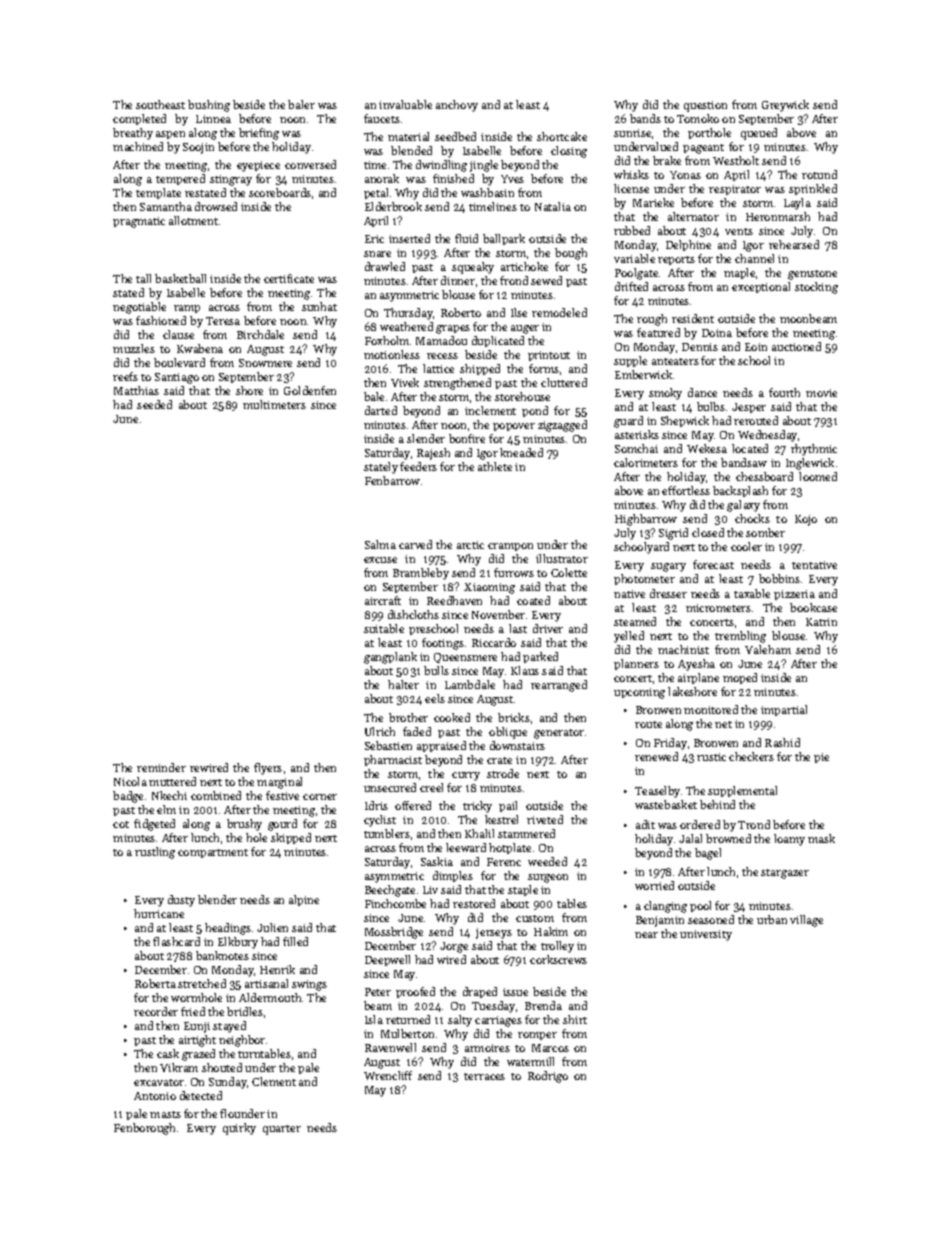 The width and height of the screenshot is (952, 1233). I want to click on Rodrigo, so click(548, 1077).
